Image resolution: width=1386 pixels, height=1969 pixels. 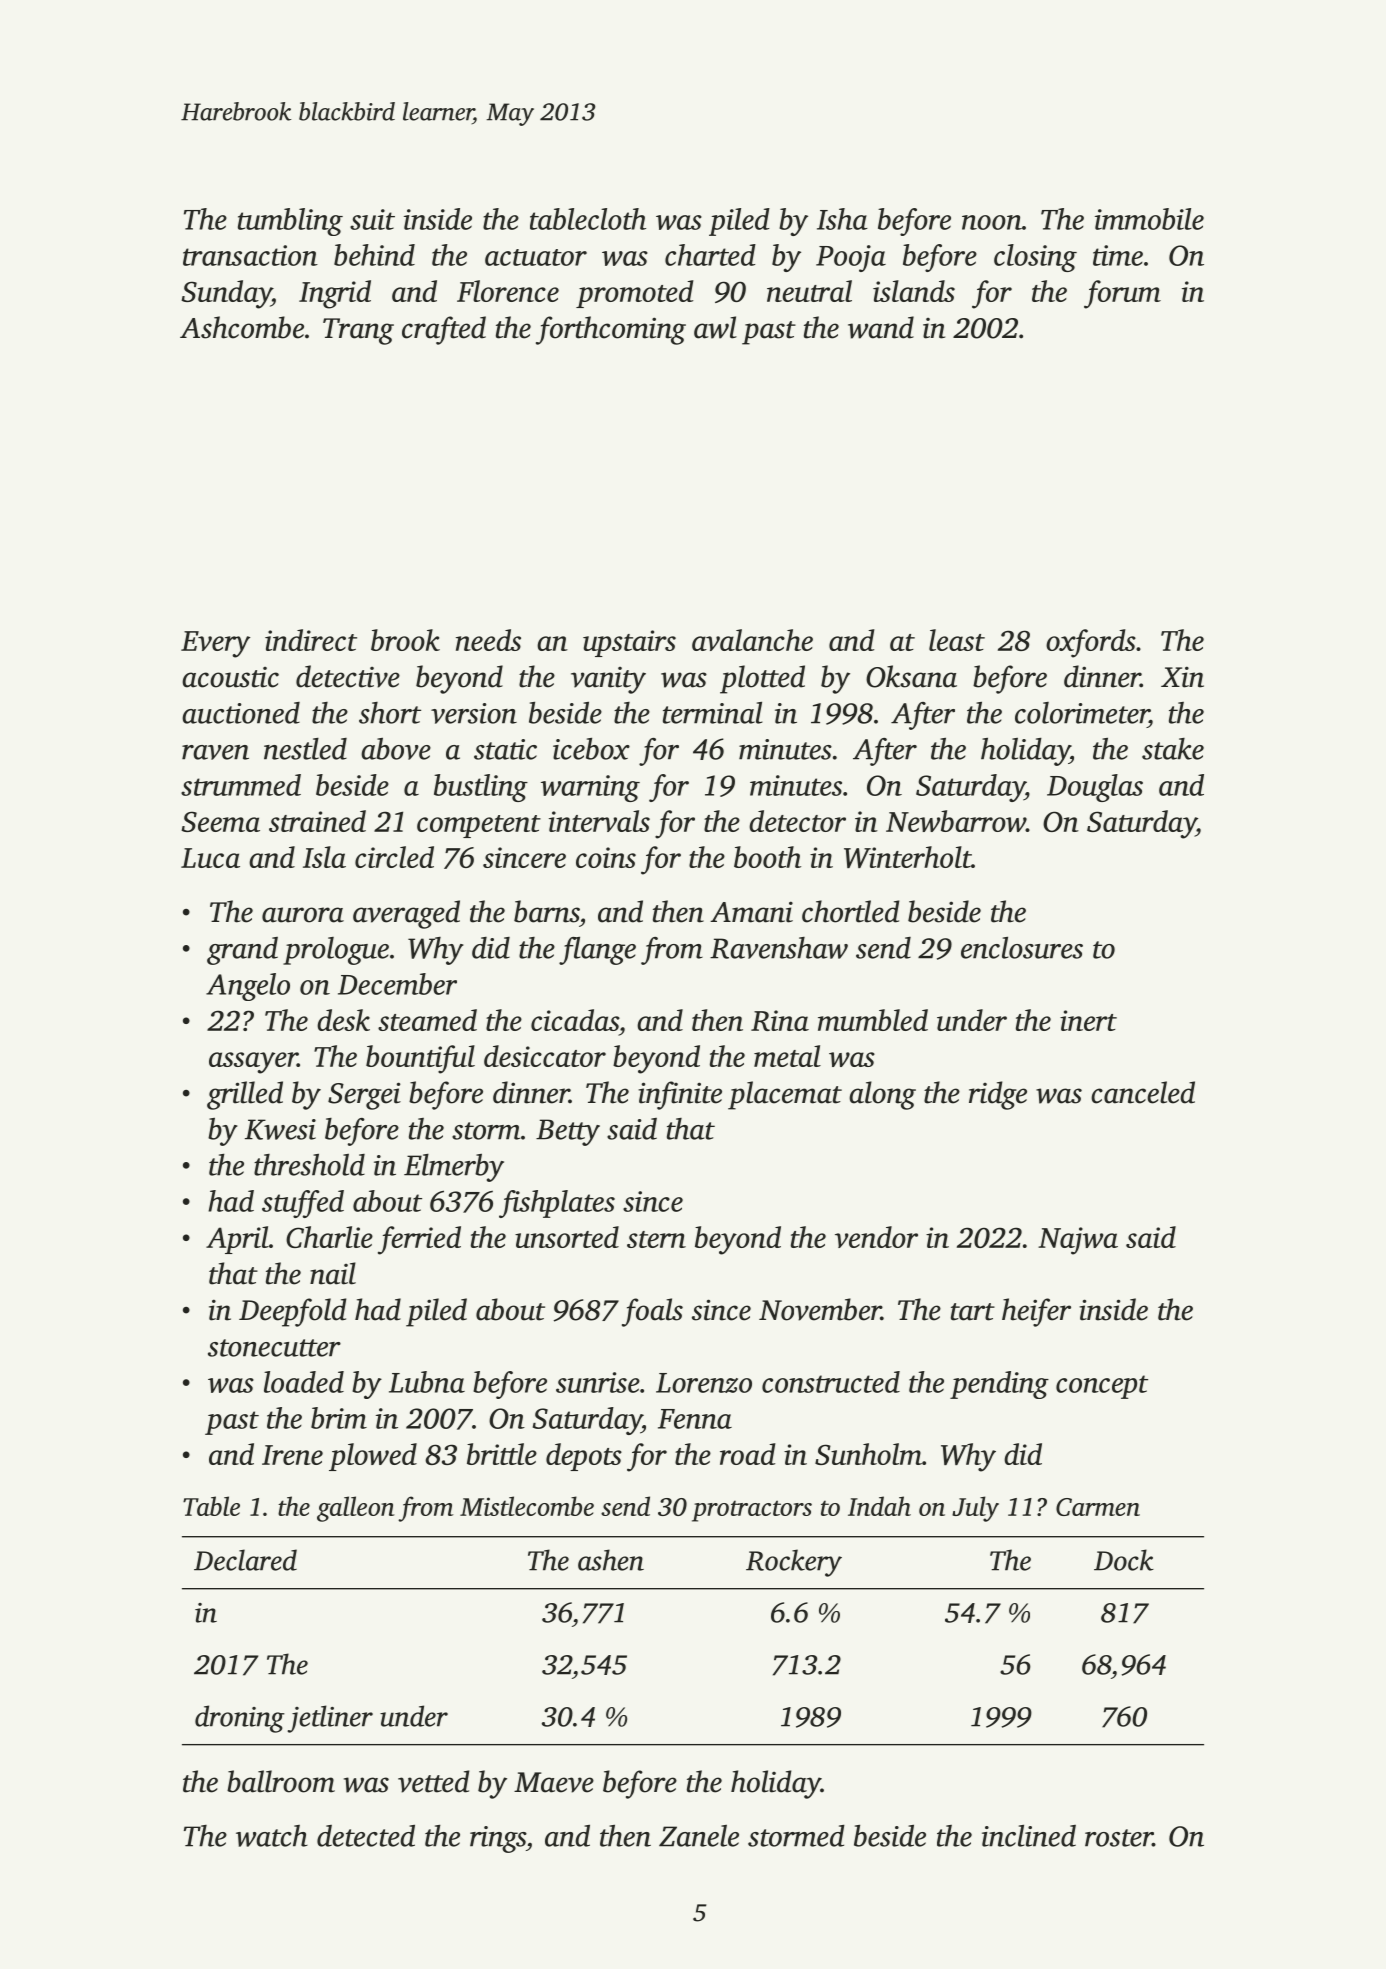 What do you see at coordinates (372, 219) in the screenshot?
I see `suit` at bounding box center [372, 219].
